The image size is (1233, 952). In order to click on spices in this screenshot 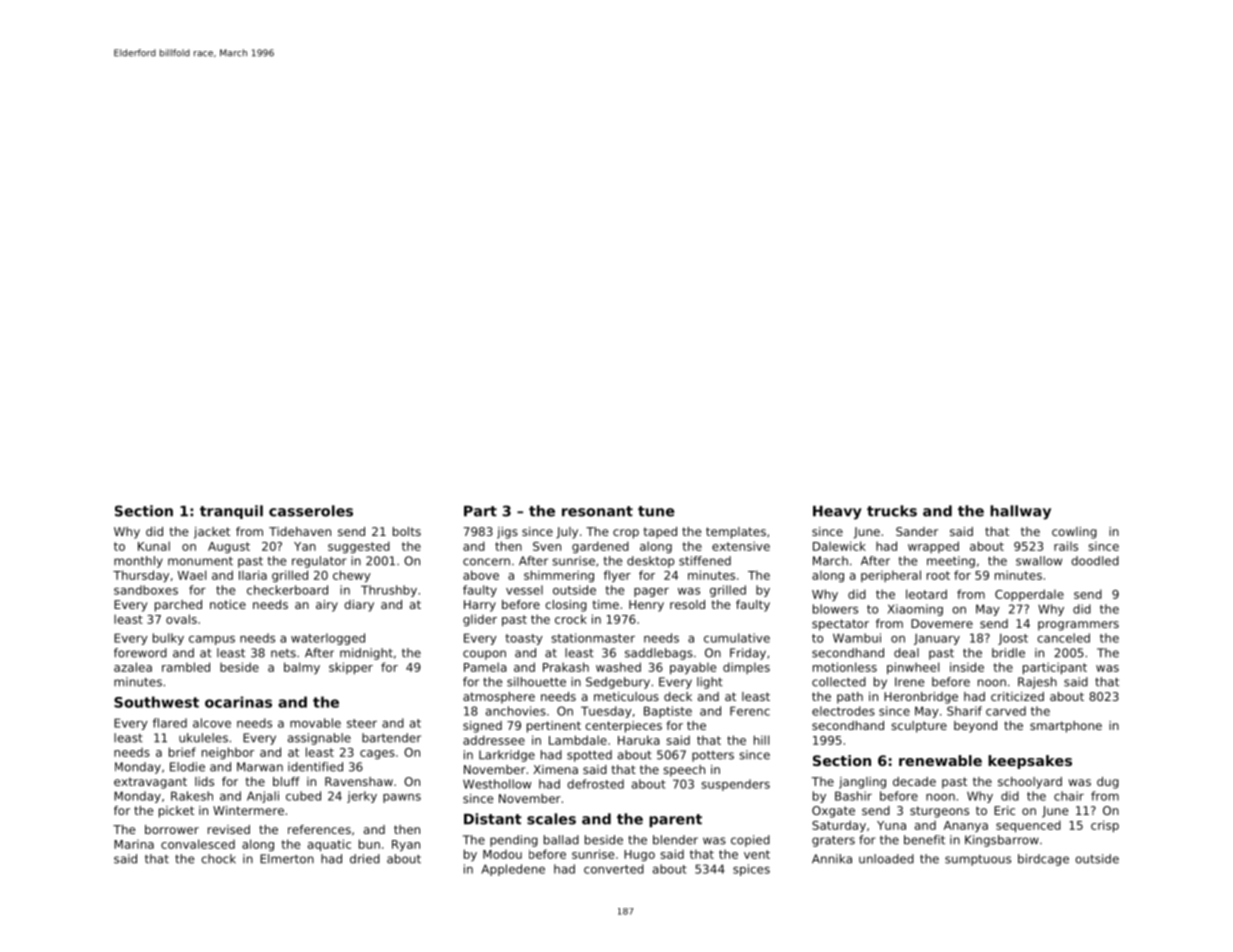, I will do `click(751, 870)`.
